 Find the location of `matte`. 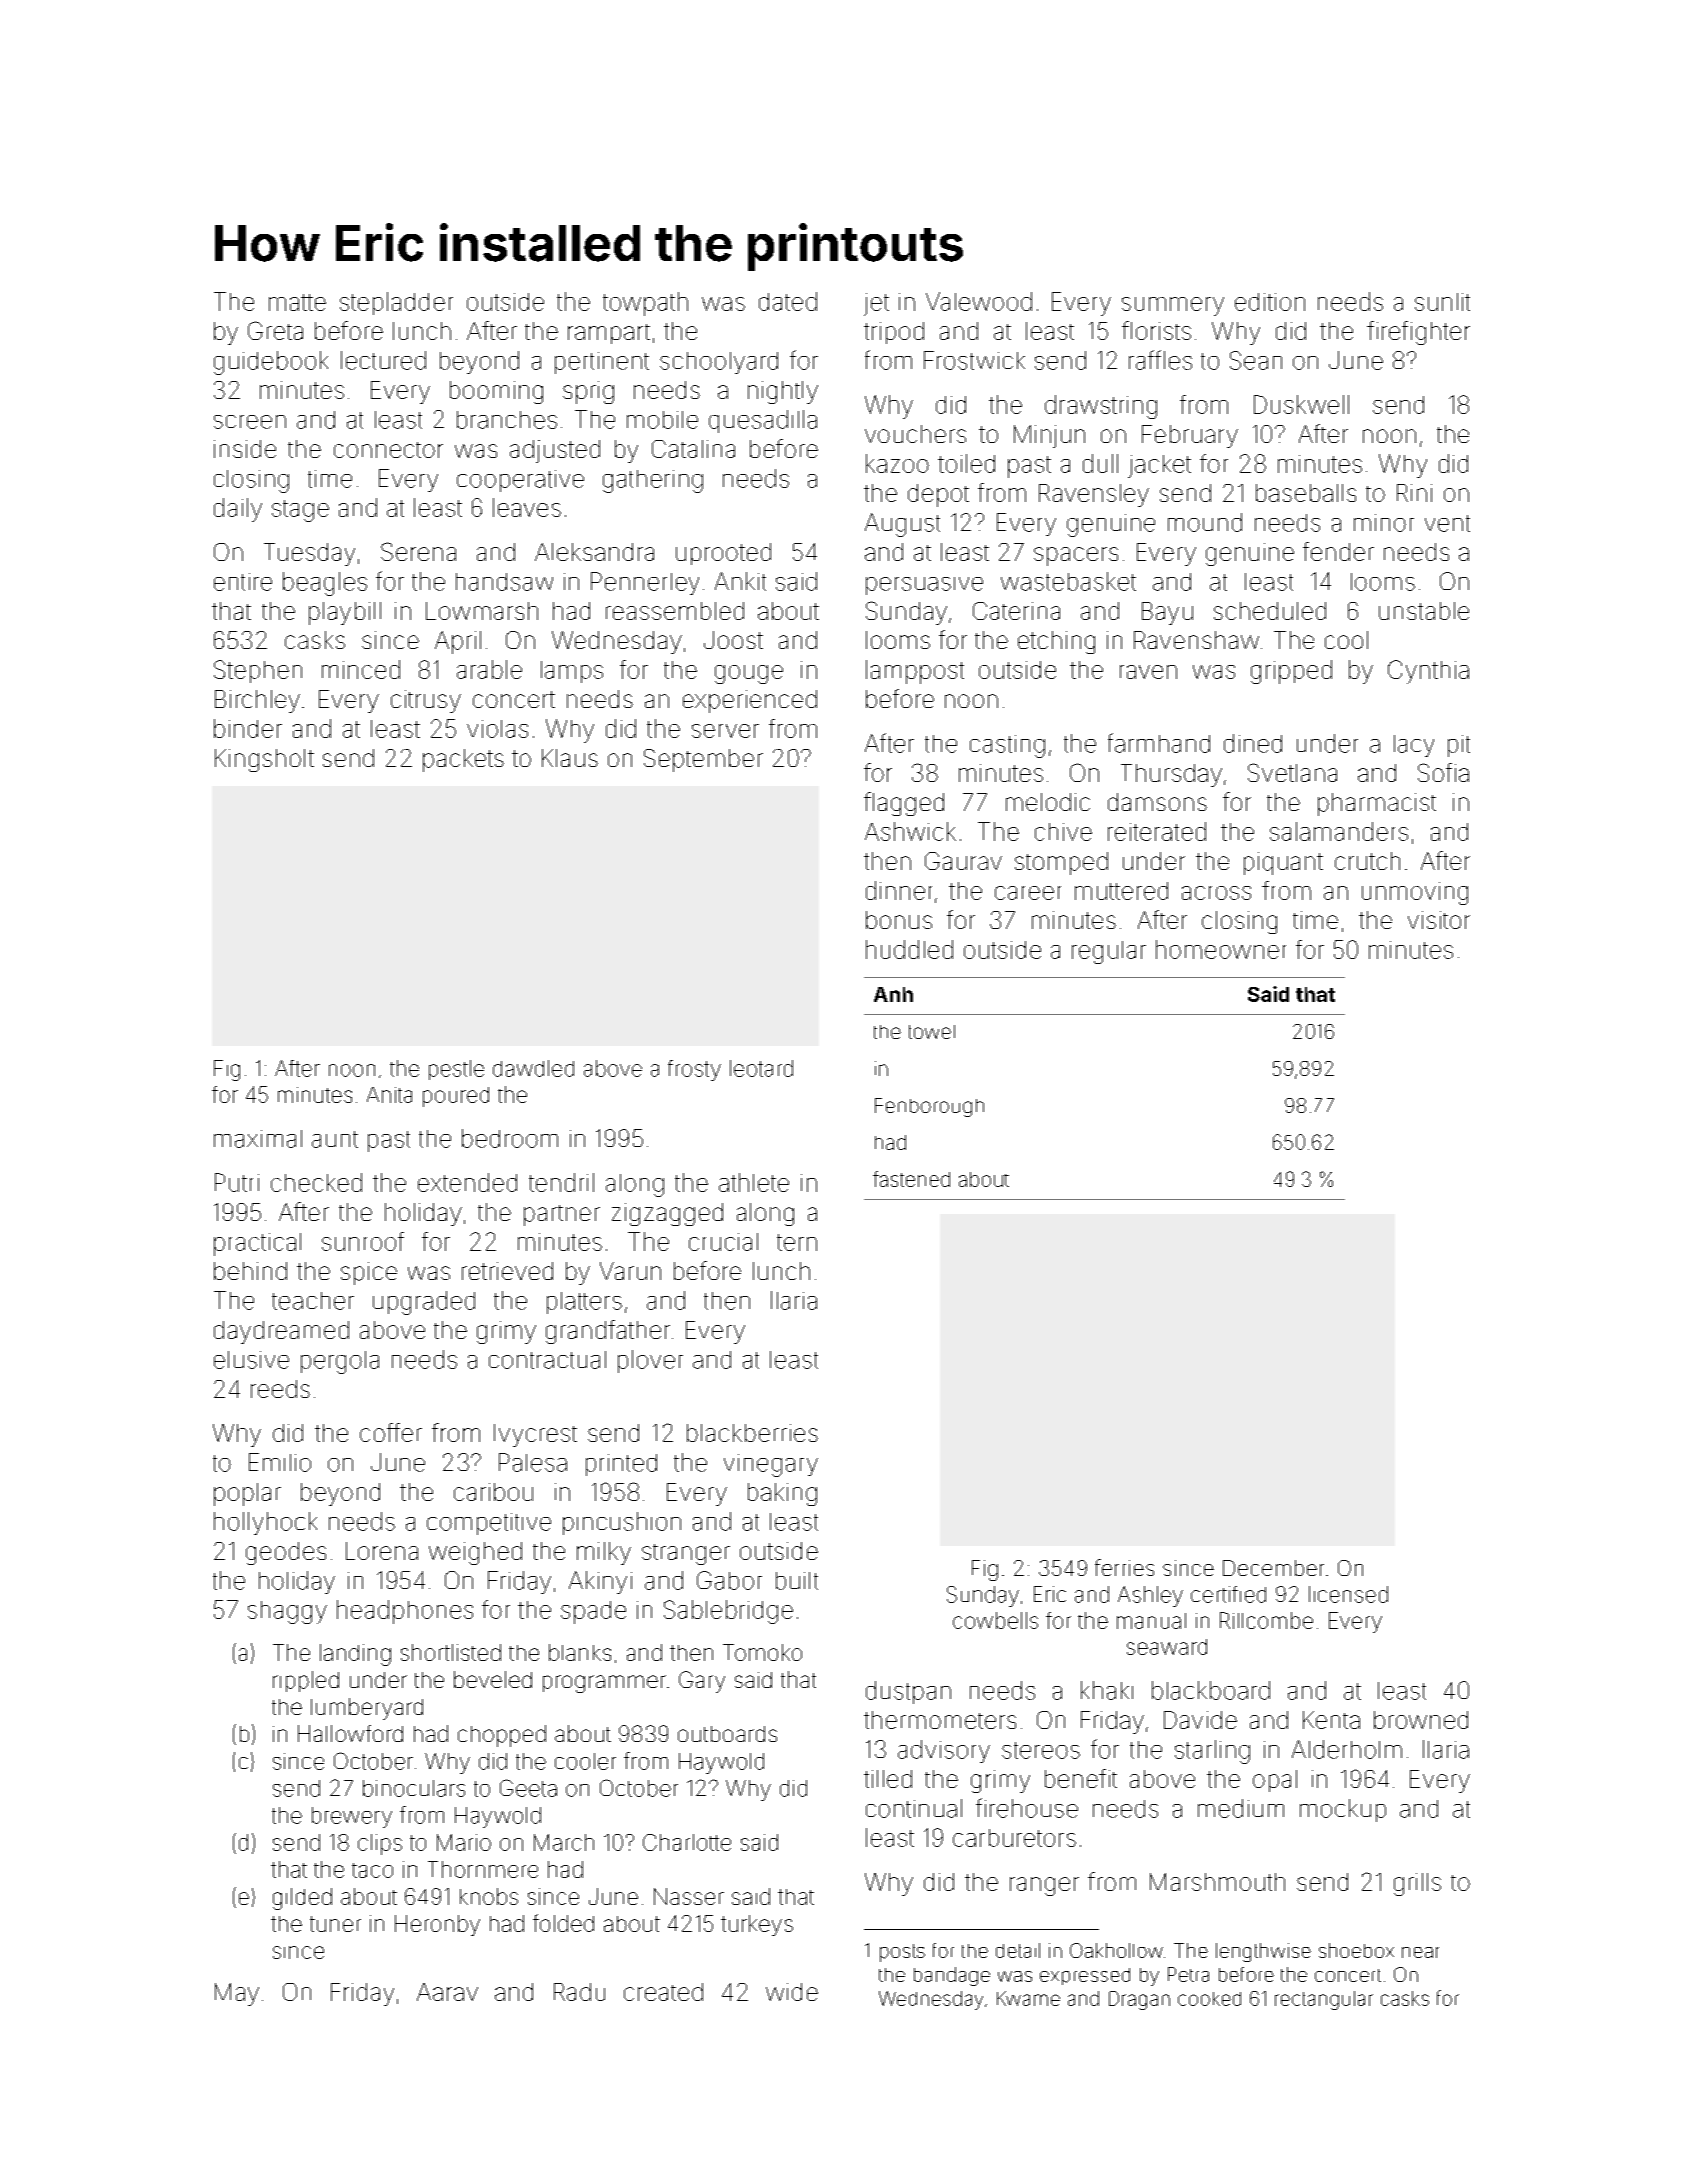

matte is located at coordinates (297, 302).
